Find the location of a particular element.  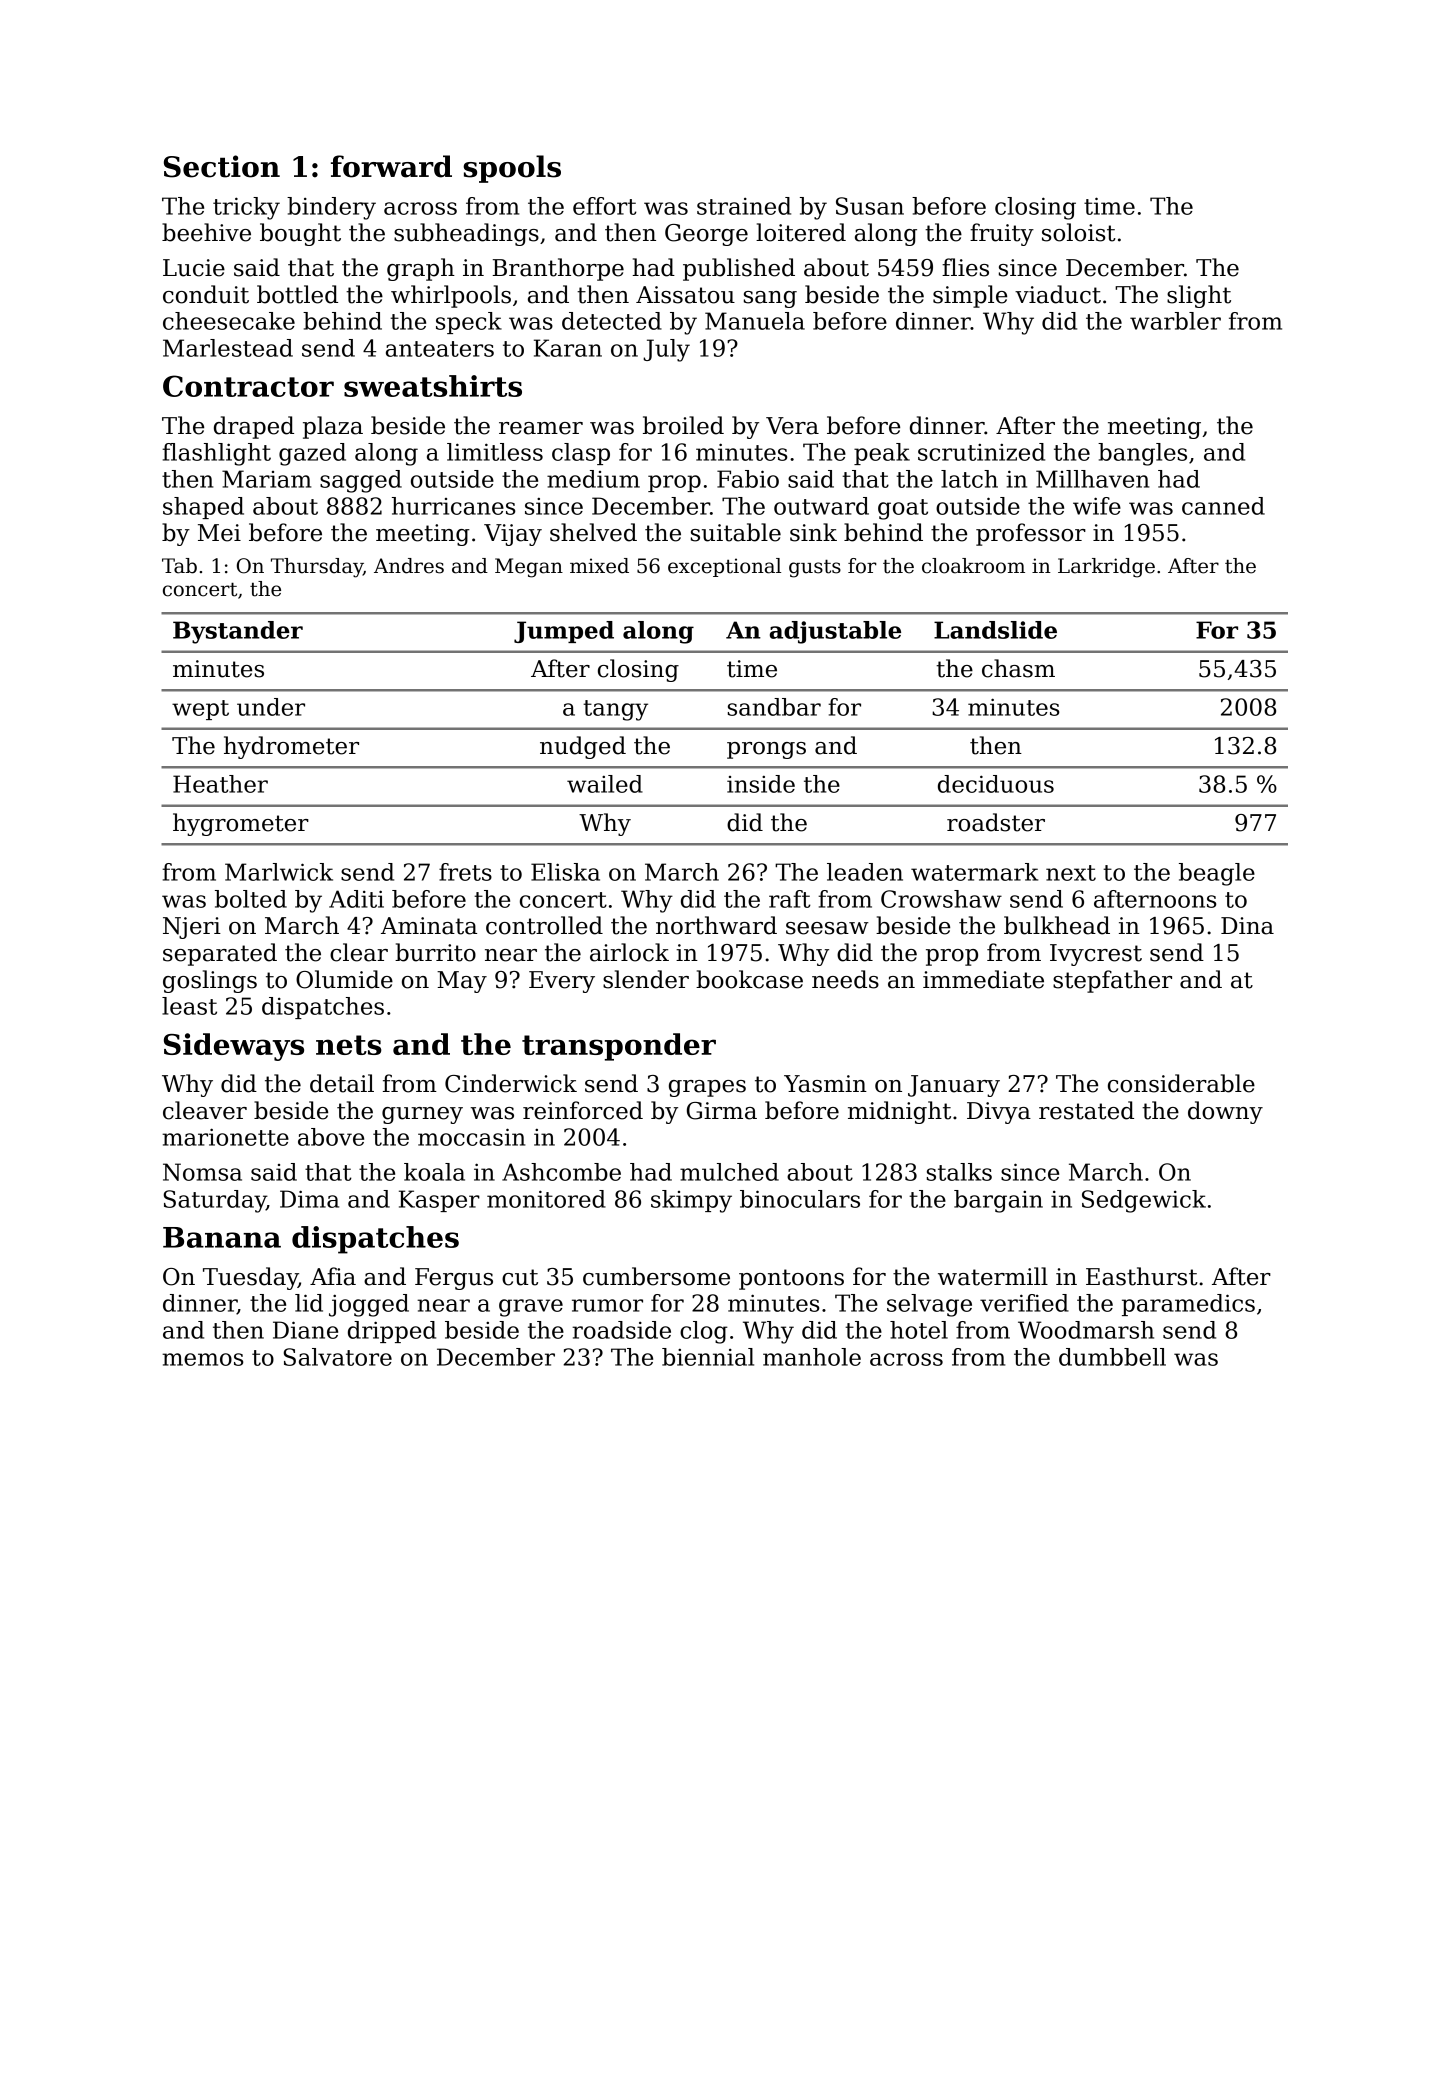

Bystander is located at coordinates (238, 632).
